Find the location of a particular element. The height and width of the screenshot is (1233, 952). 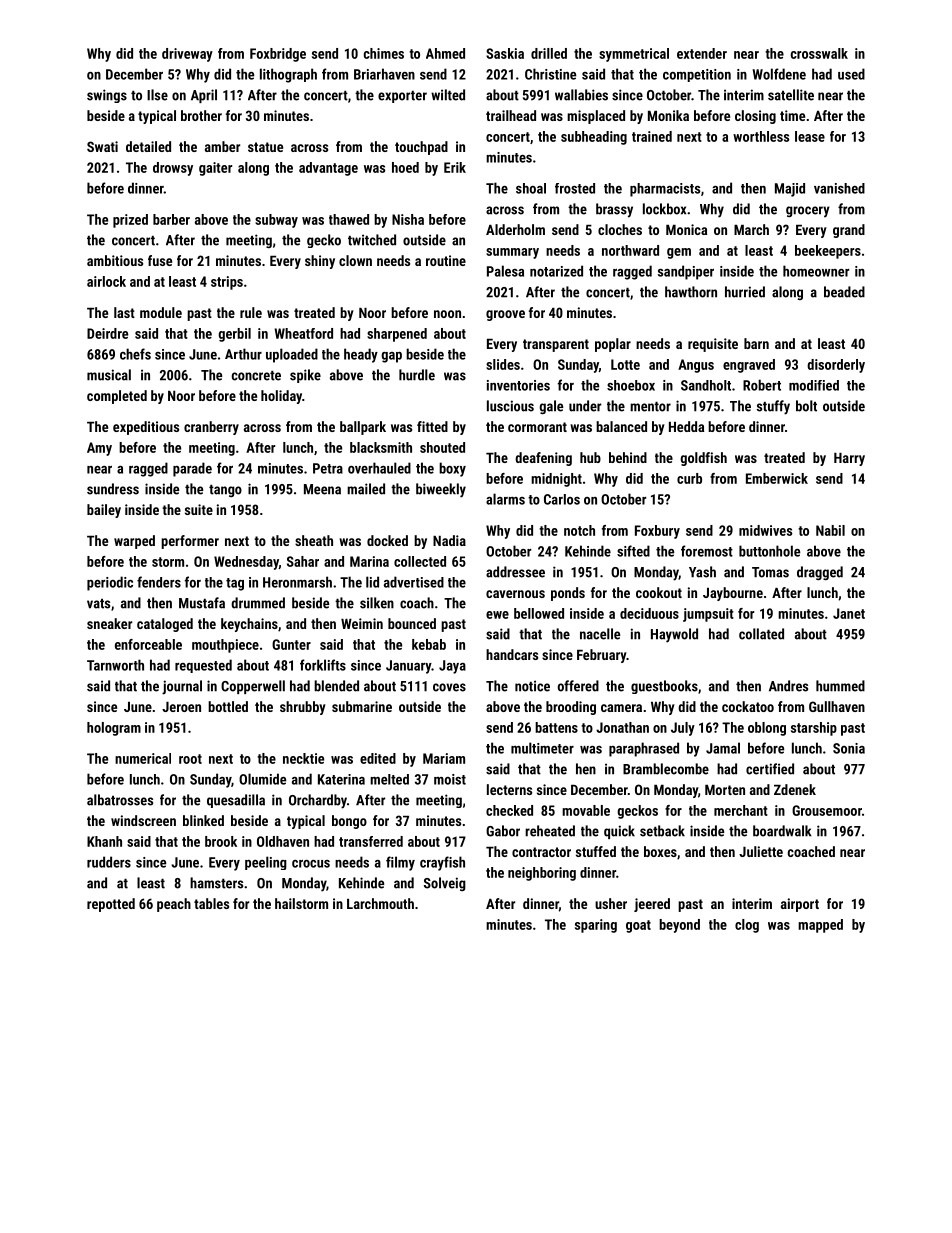

shoal is located at coordinates (531, 188).
